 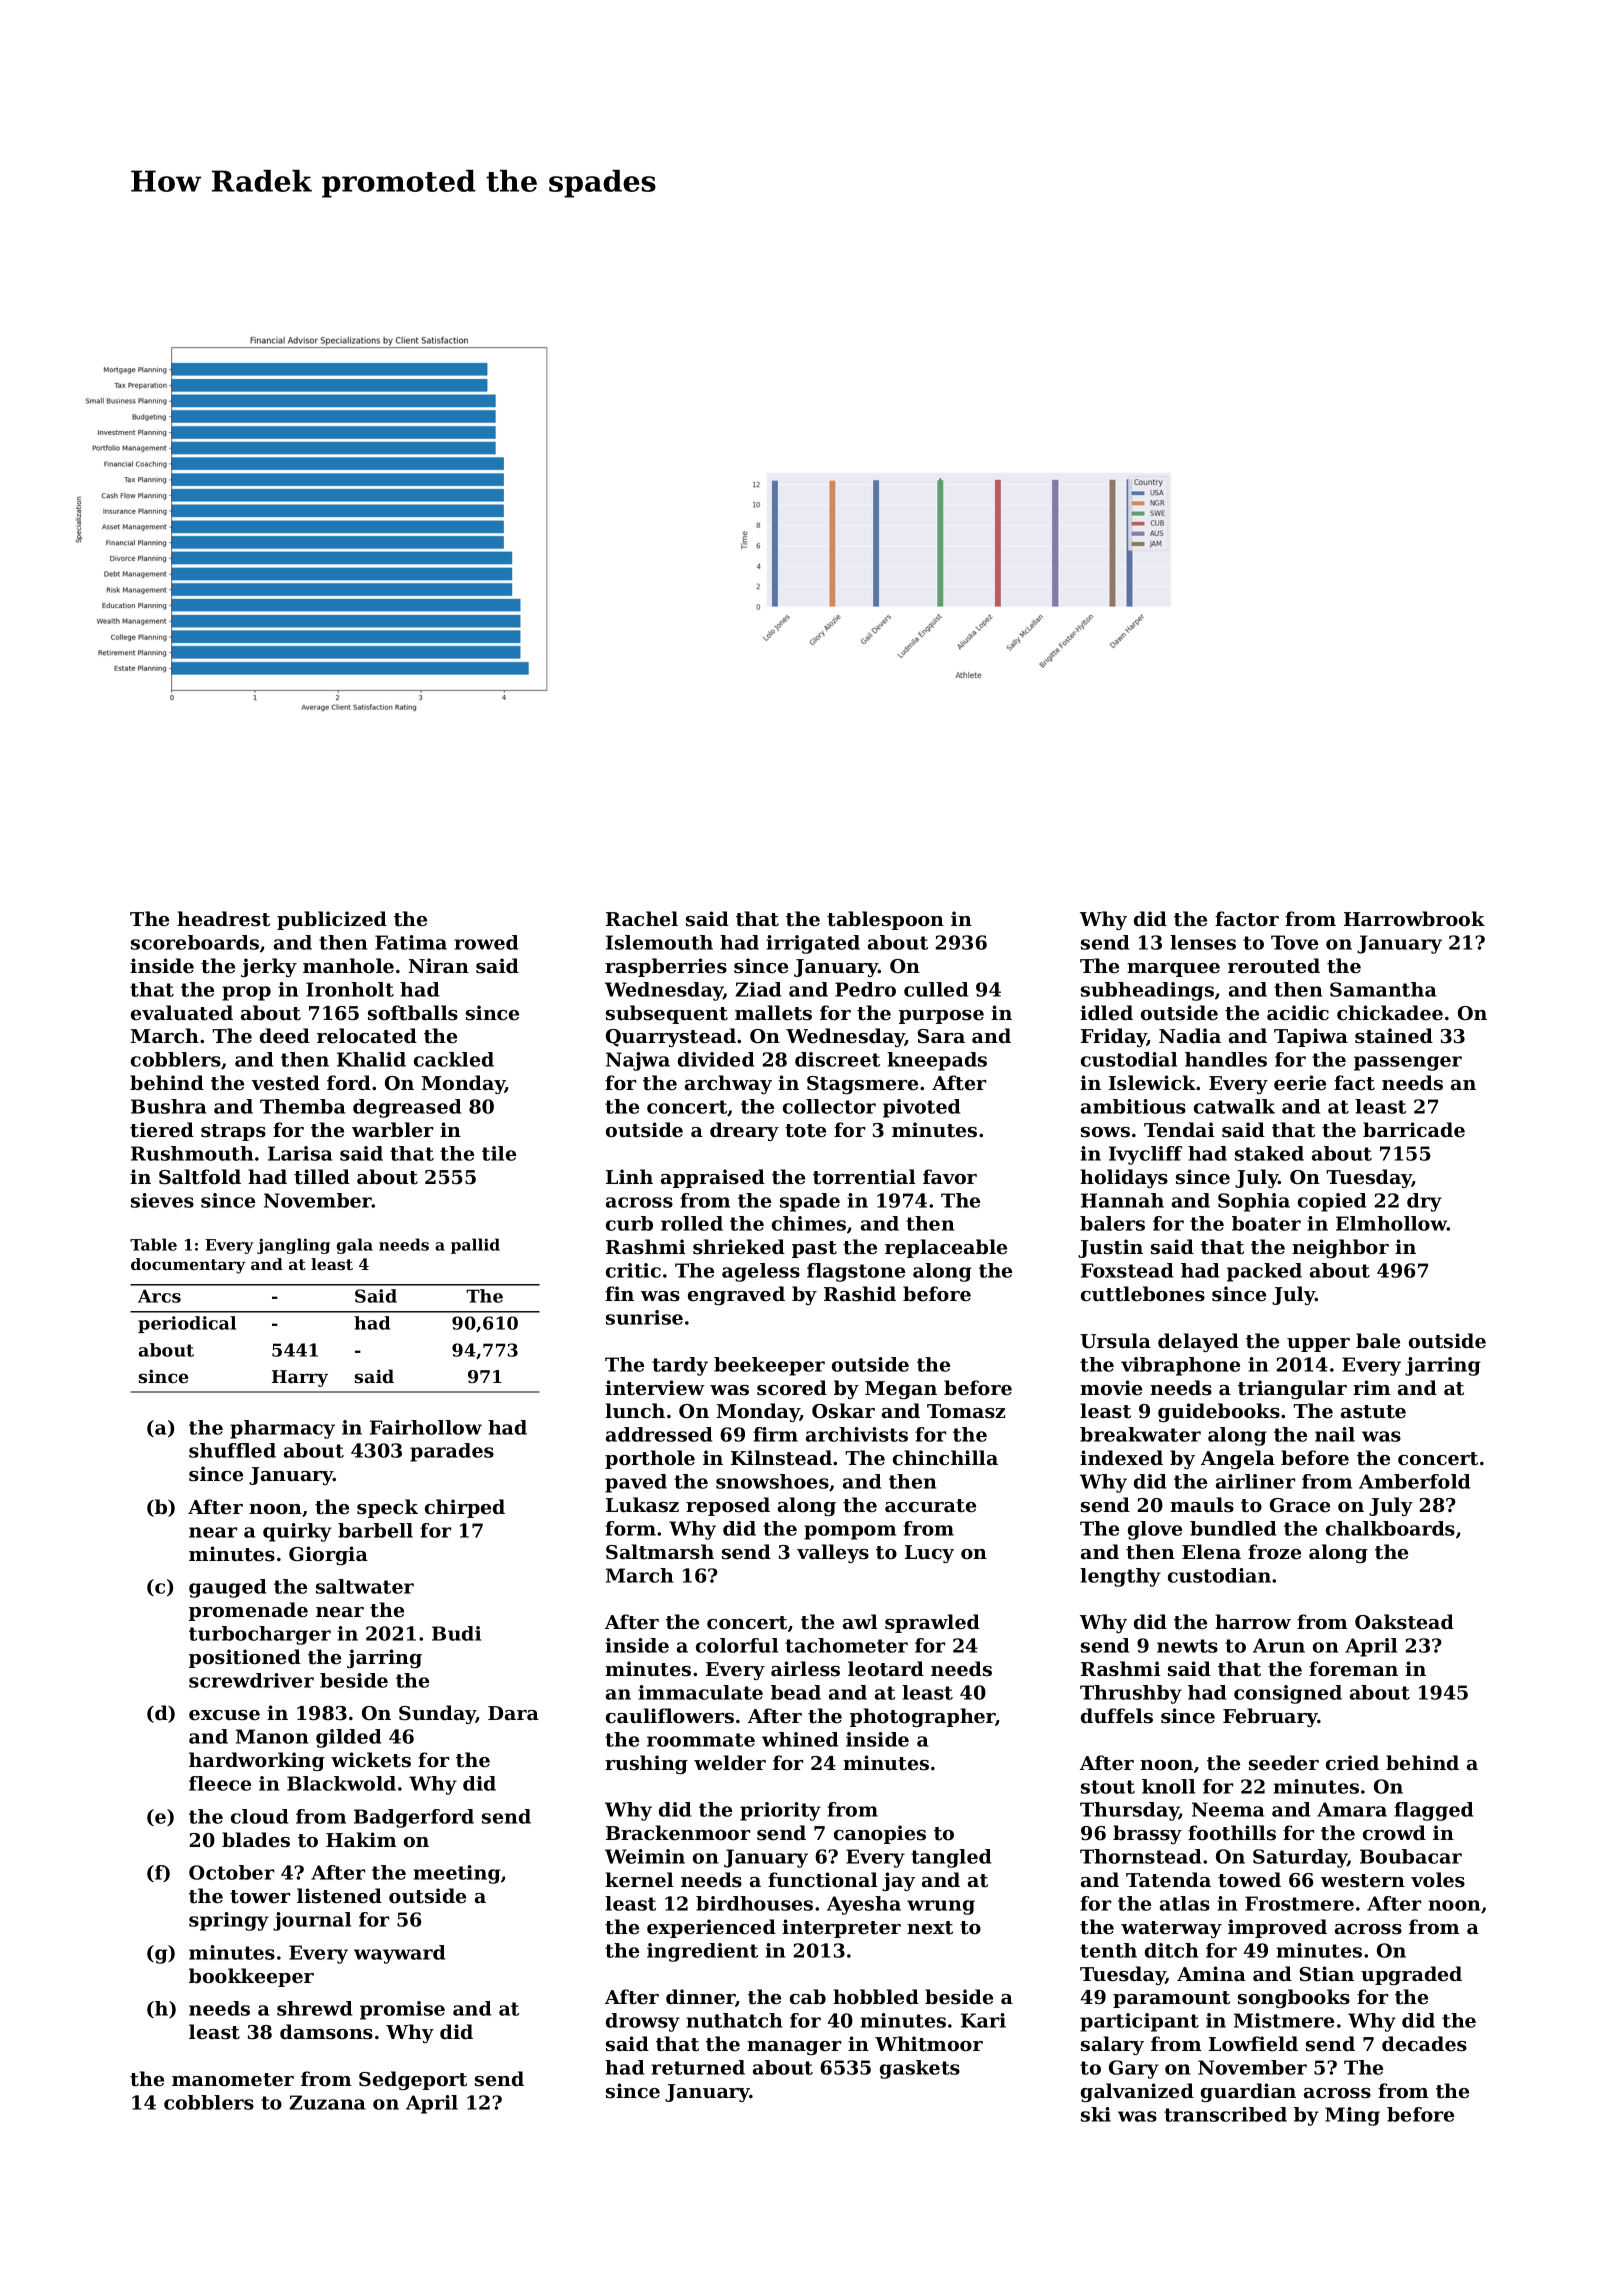 I want to click on divided, so click(x=716, y=1059).
